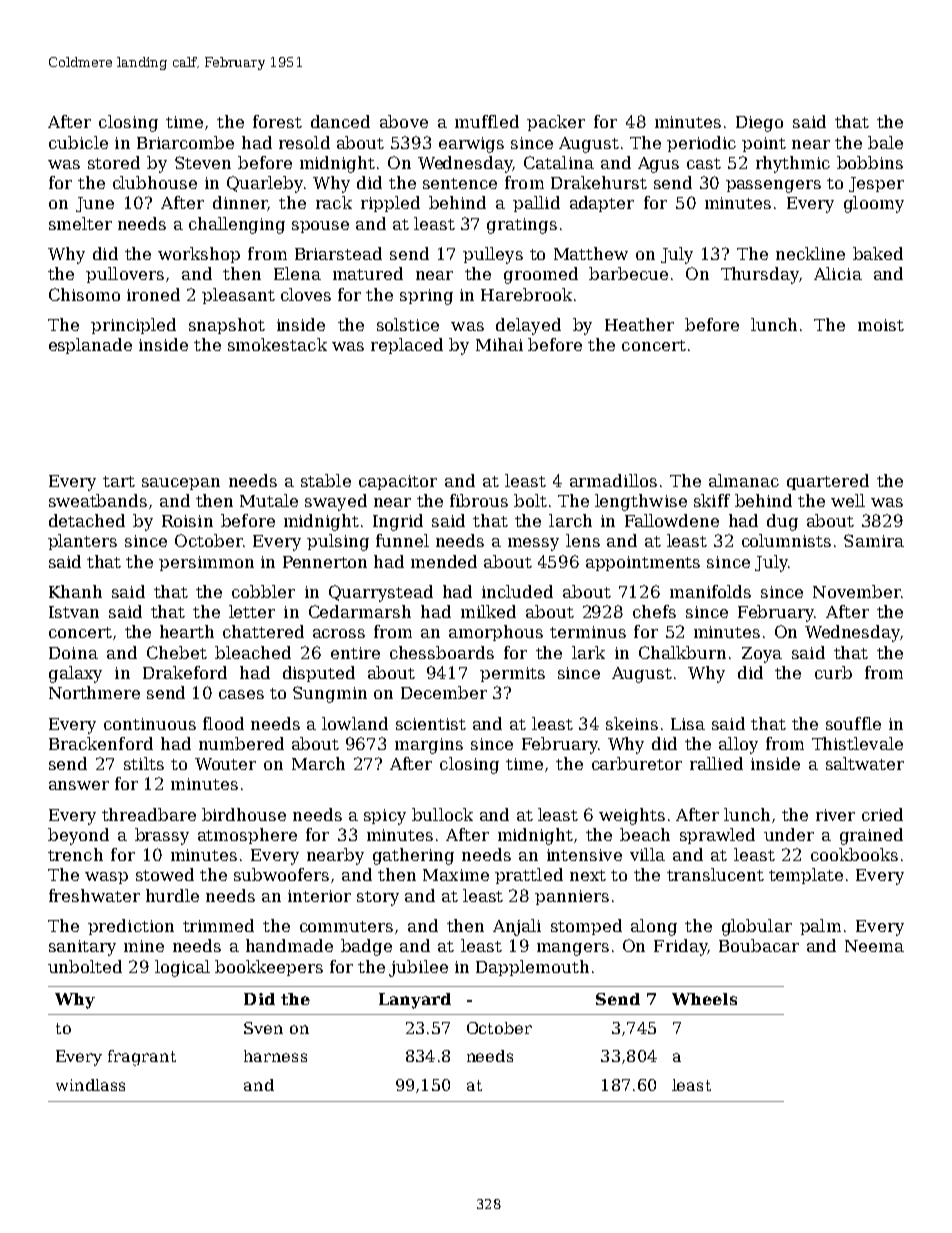  Describe the element at coordinates (203, 162) in the image. I see `Steven` at that location.
